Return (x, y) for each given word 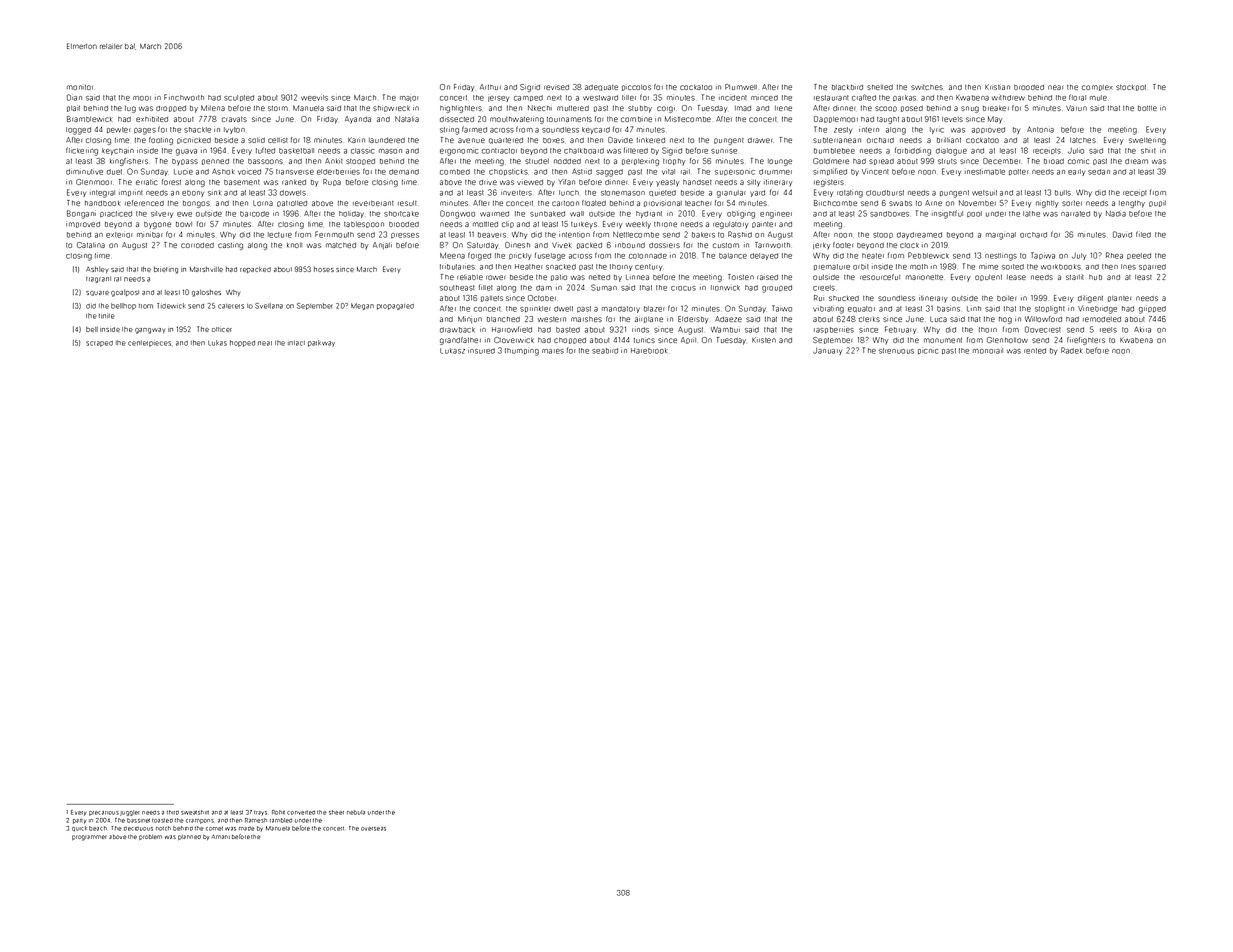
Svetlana (269, 306)
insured (481, 351)
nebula (356, 812)
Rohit (278, 812)
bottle (1147, 108)
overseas (373, 829)
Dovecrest (1043, 329)
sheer (336, 812)
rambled (281, 820)
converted (301, 812)
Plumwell (741, 87)
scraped (99, 344)
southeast (457, 288)
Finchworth (184, 97)
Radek (1072, 350)
